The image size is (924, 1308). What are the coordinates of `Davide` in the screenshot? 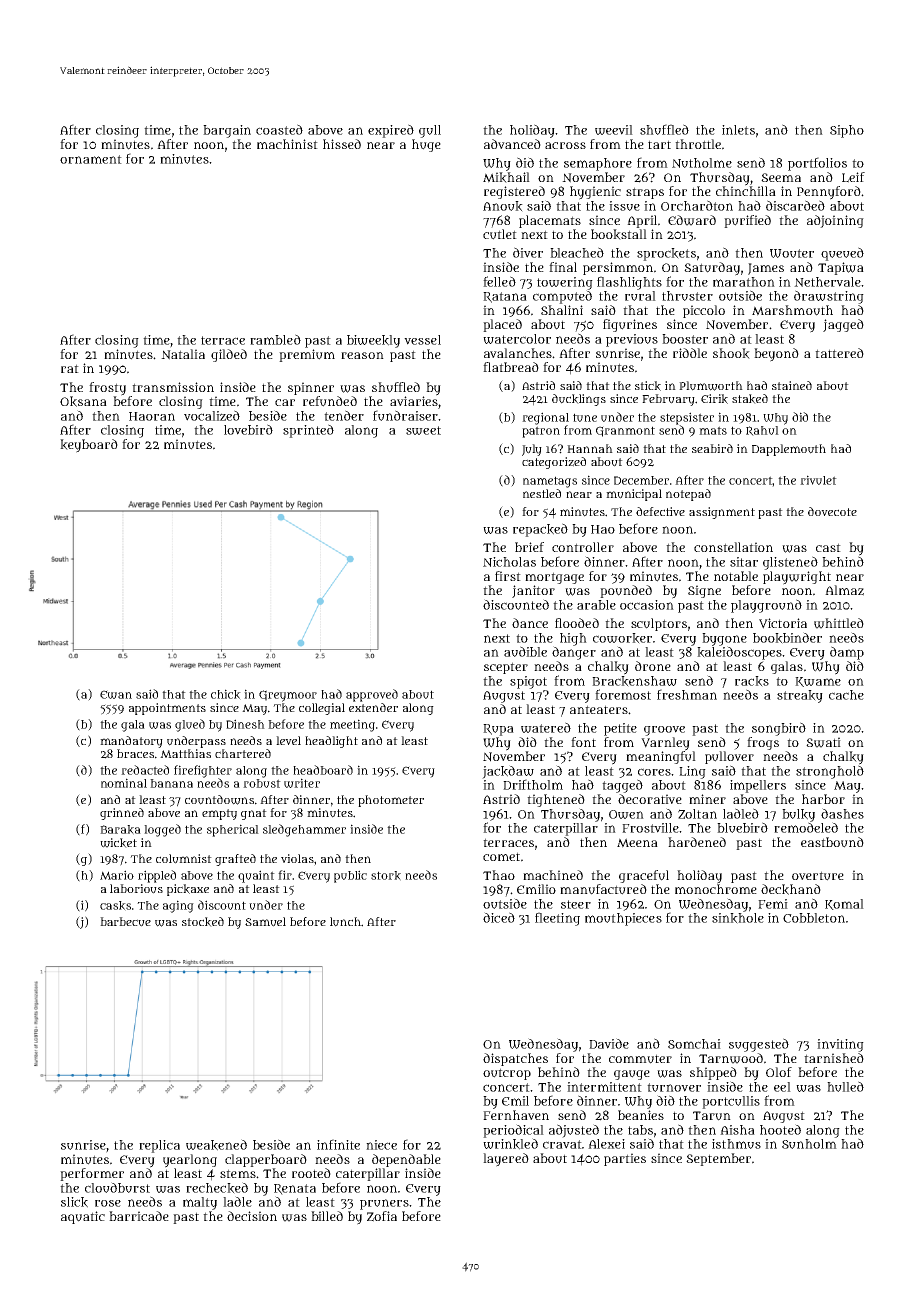 It's located at (609, 1043).
